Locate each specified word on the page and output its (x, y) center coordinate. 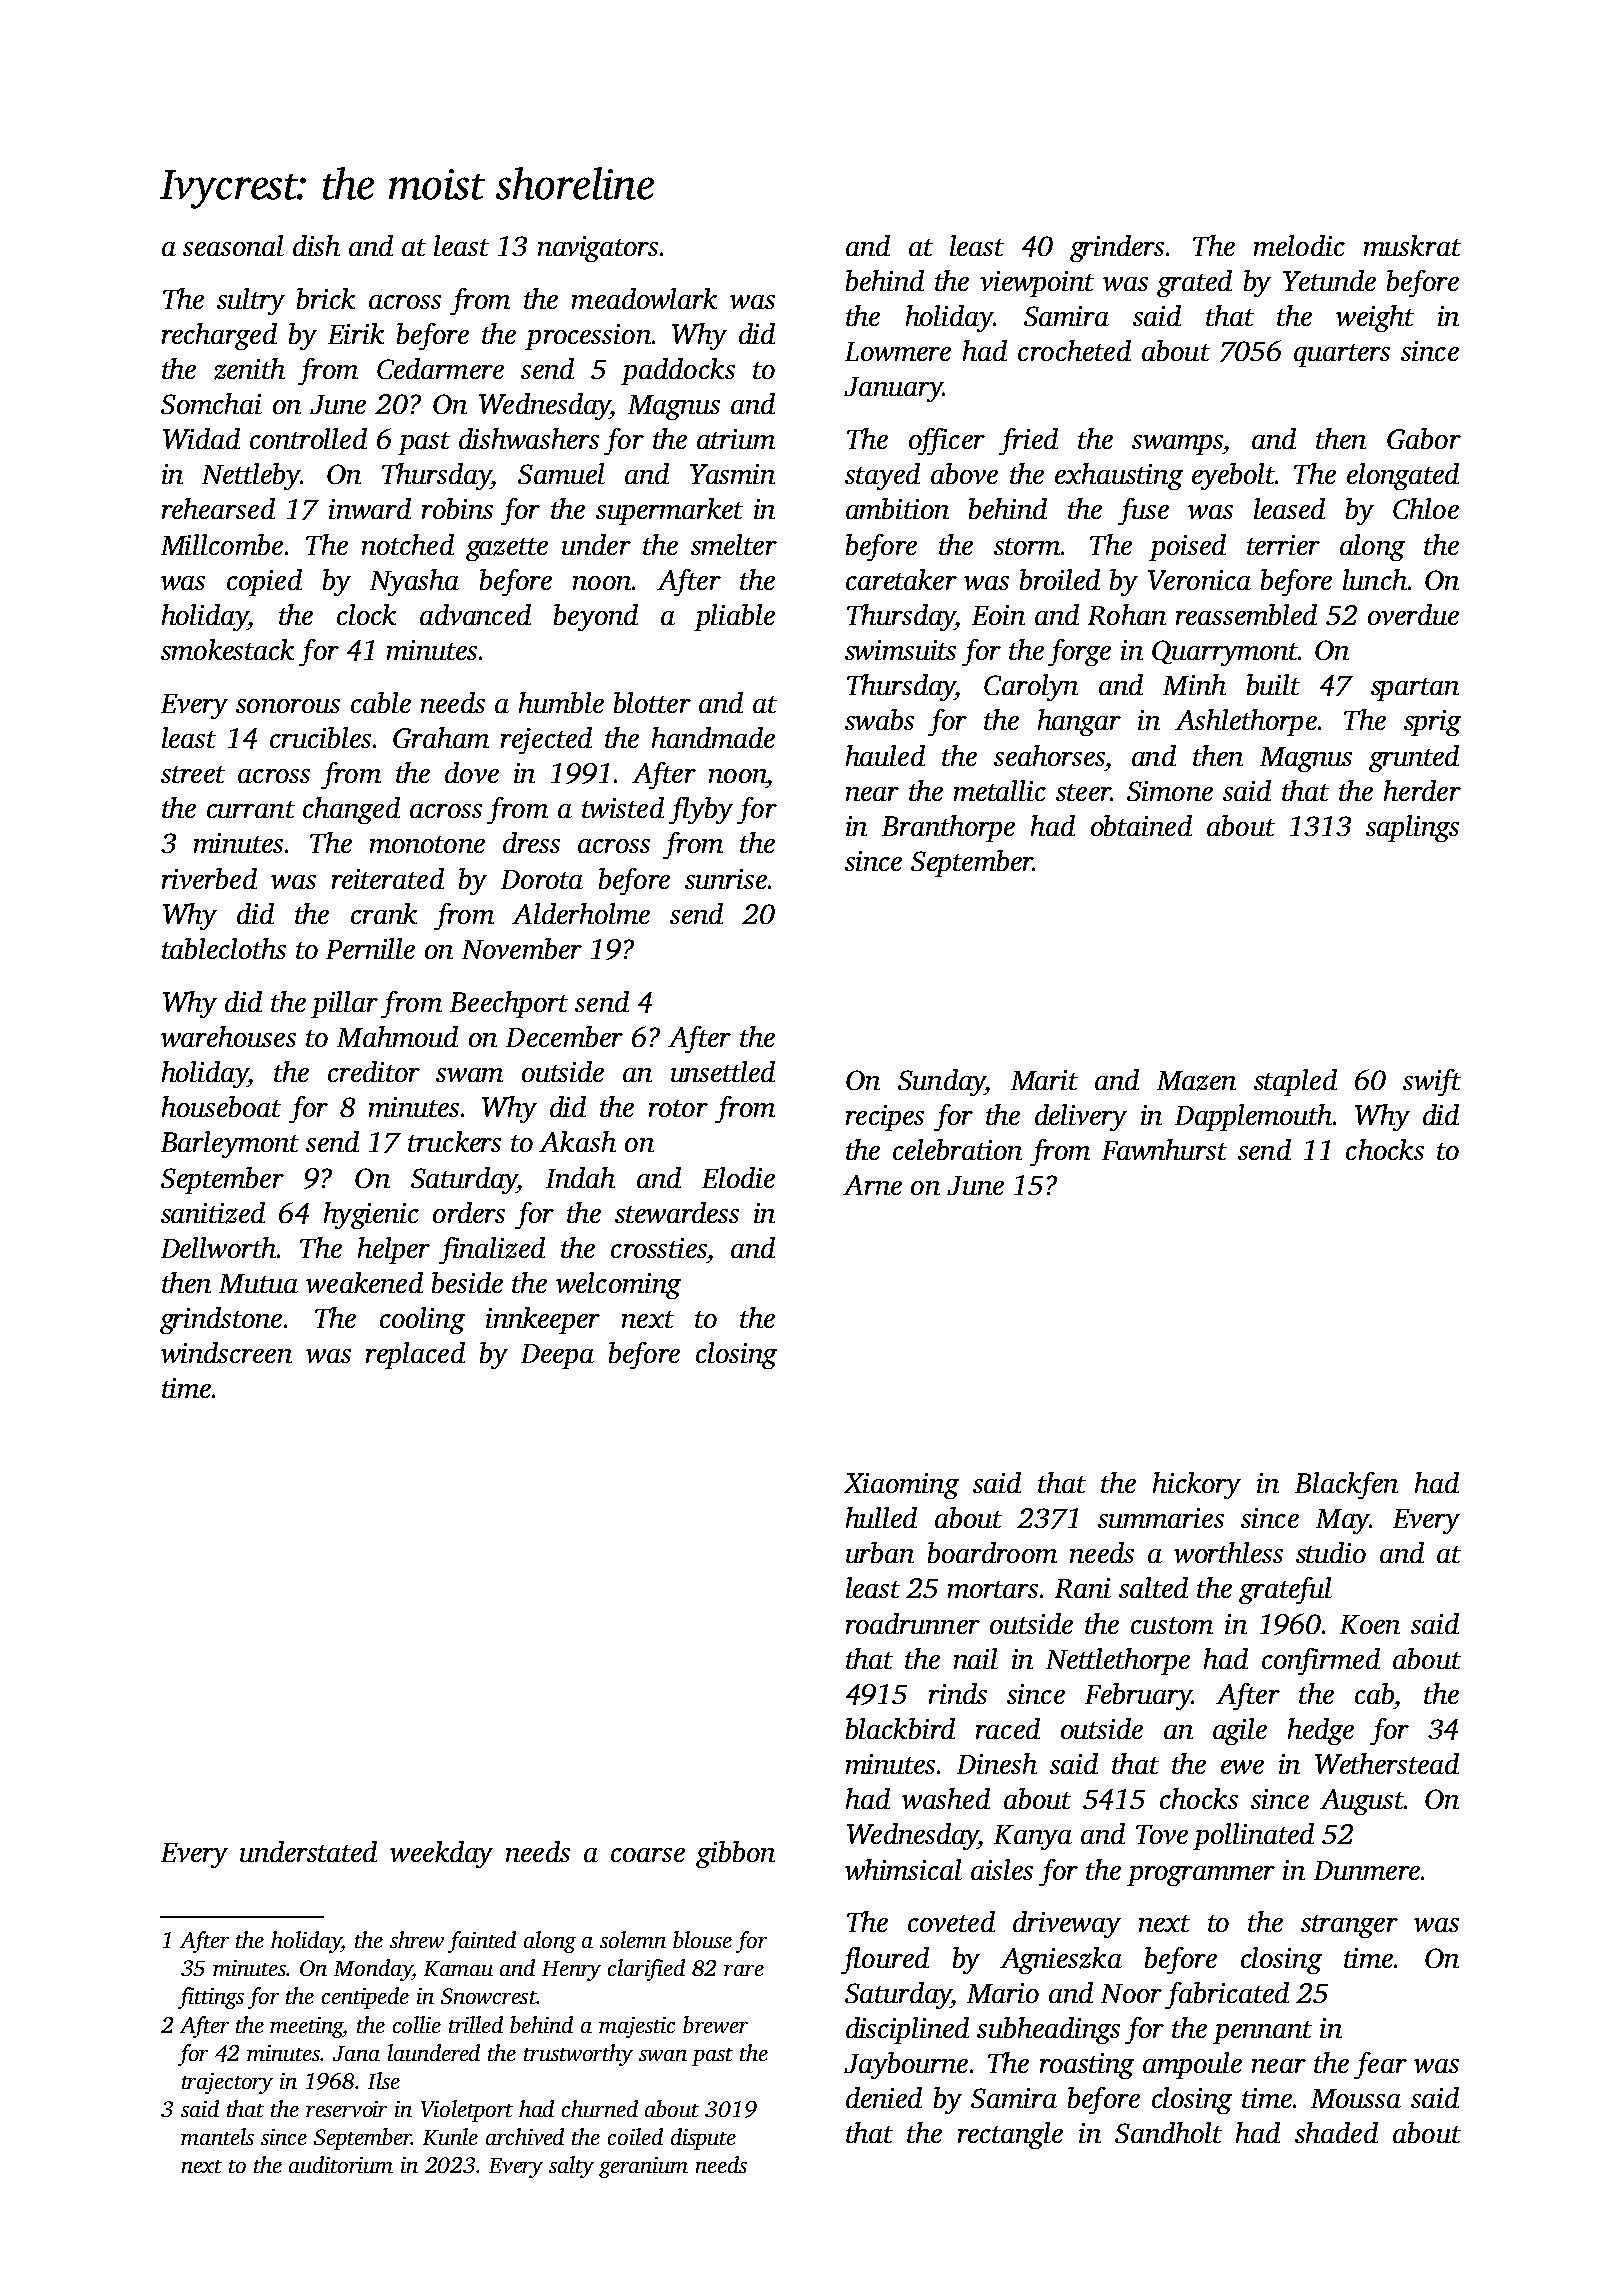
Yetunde (1329, 280)
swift (1432, 1082)
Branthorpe (948, 828)
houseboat (221, 1106)
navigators (598, 249)
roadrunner (913, 1623)
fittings (211, 1998)
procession (588, 337)
